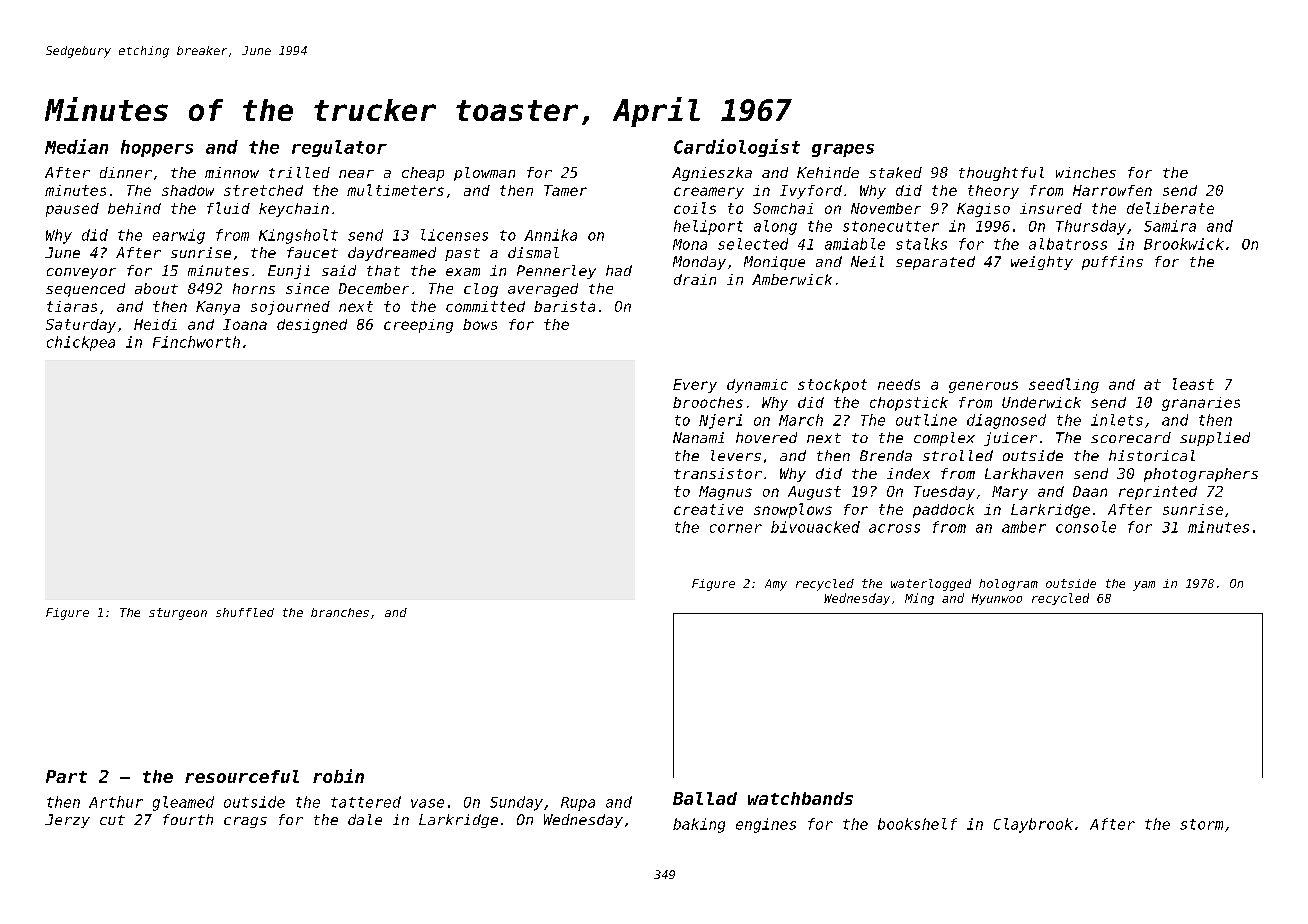  Describe the element at coordinates (1201, 824) in the page. I see `storm` at that location.
